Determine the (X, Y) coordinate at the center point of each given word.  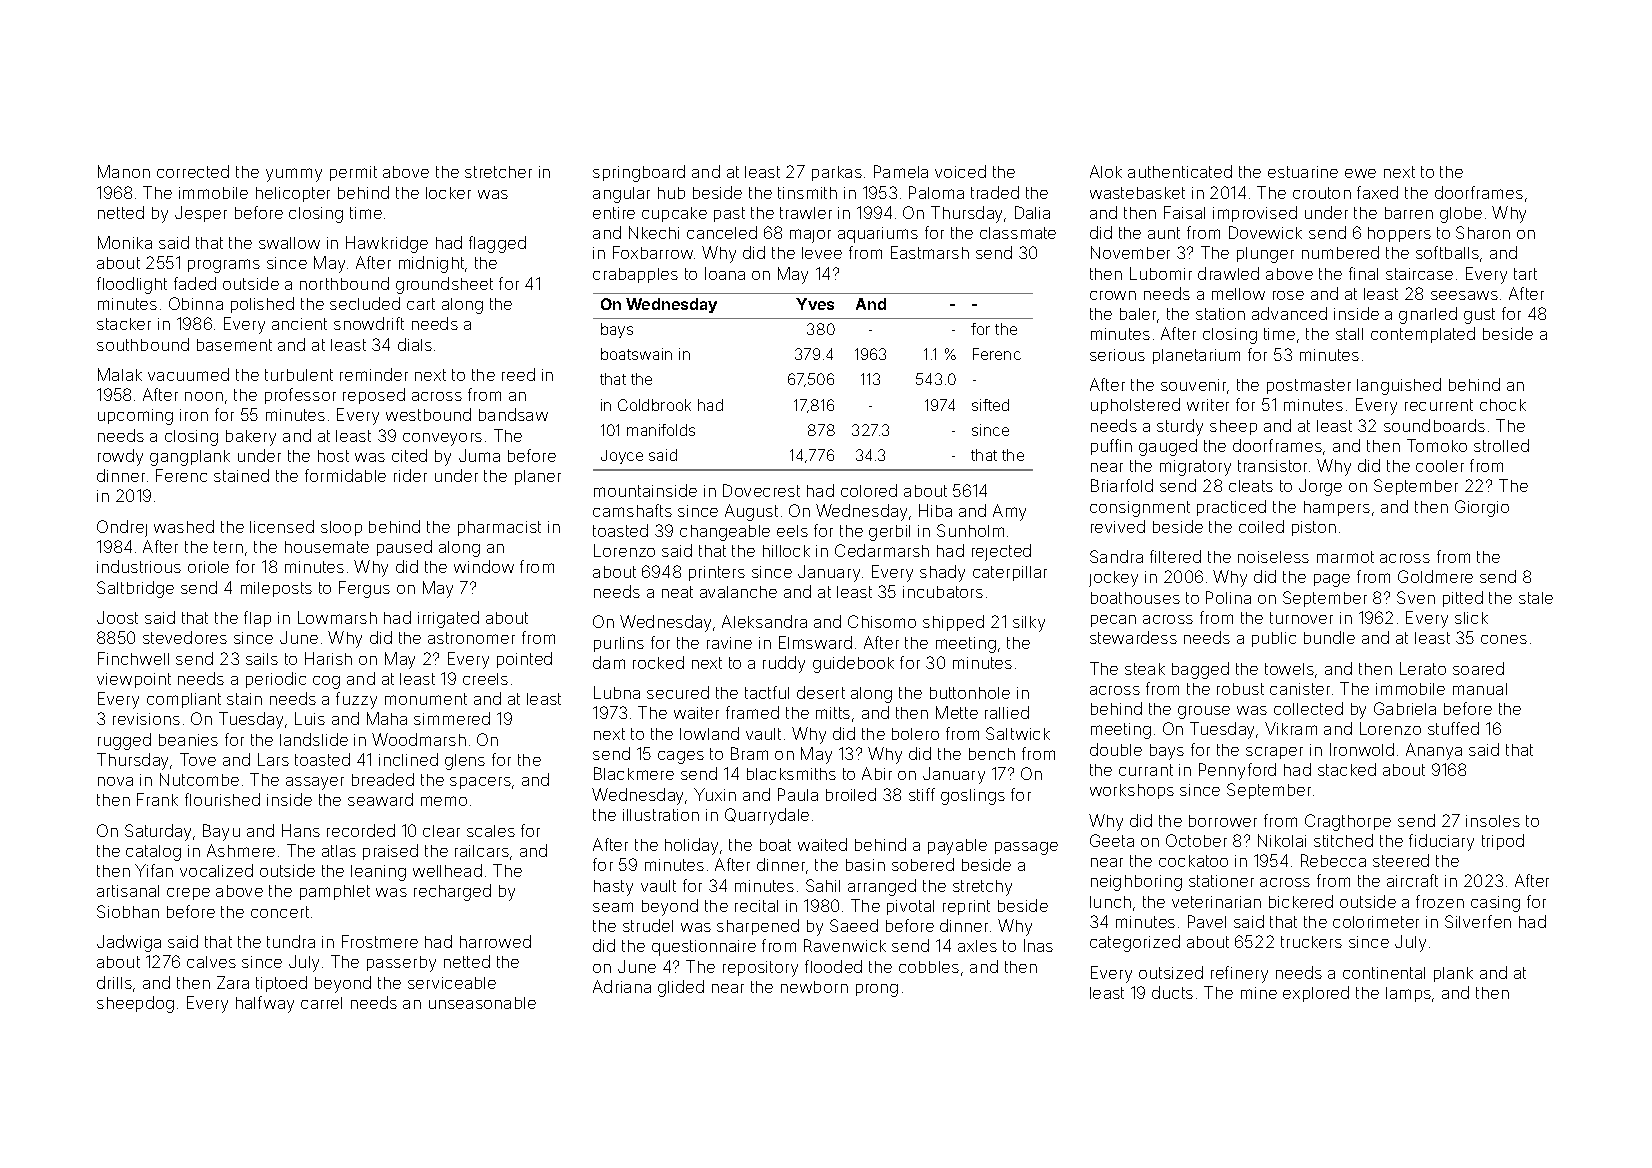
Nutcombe (199, 779)
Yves (815, 304)
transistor (1272, 466)
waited (822, 844)
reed (518, 374)
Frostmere (380, 941)
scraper (1274, 753)
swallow (289, 243)
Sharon (1483, 232)
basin (865, 865)
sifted (990, 405)
